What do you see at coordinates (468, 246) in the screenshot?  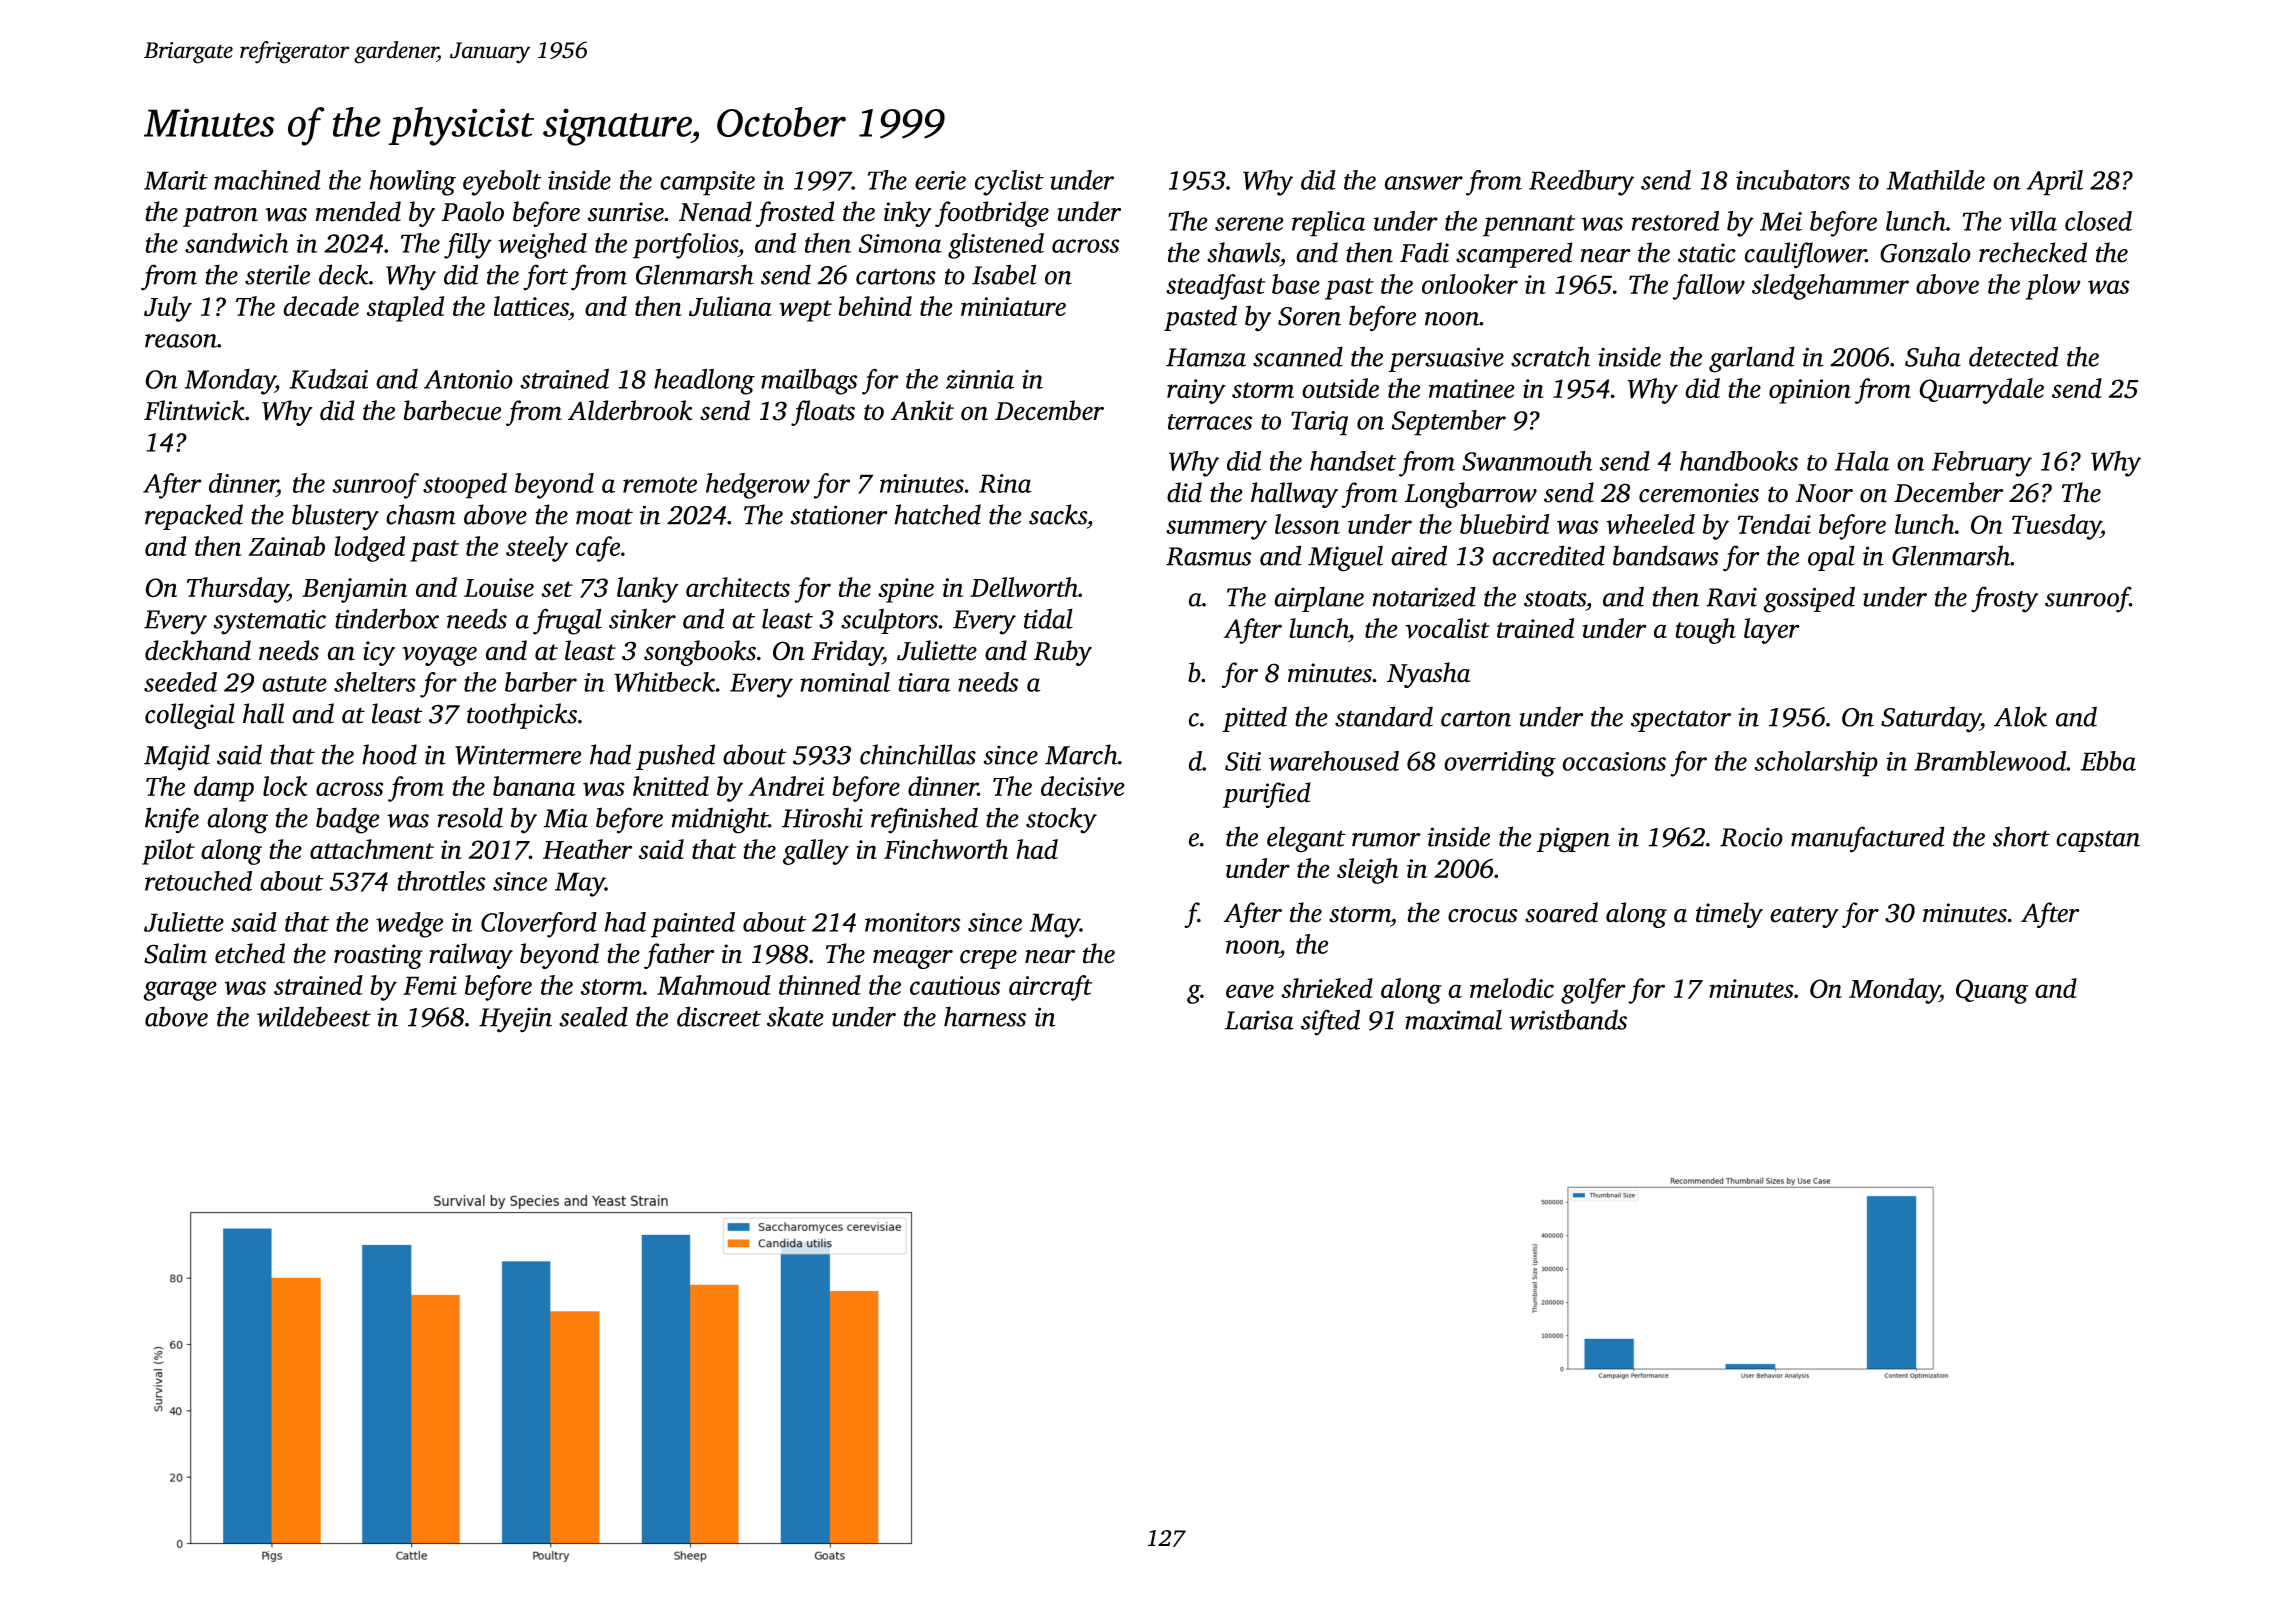 I see `filly` at bounding box center [468, 246].
